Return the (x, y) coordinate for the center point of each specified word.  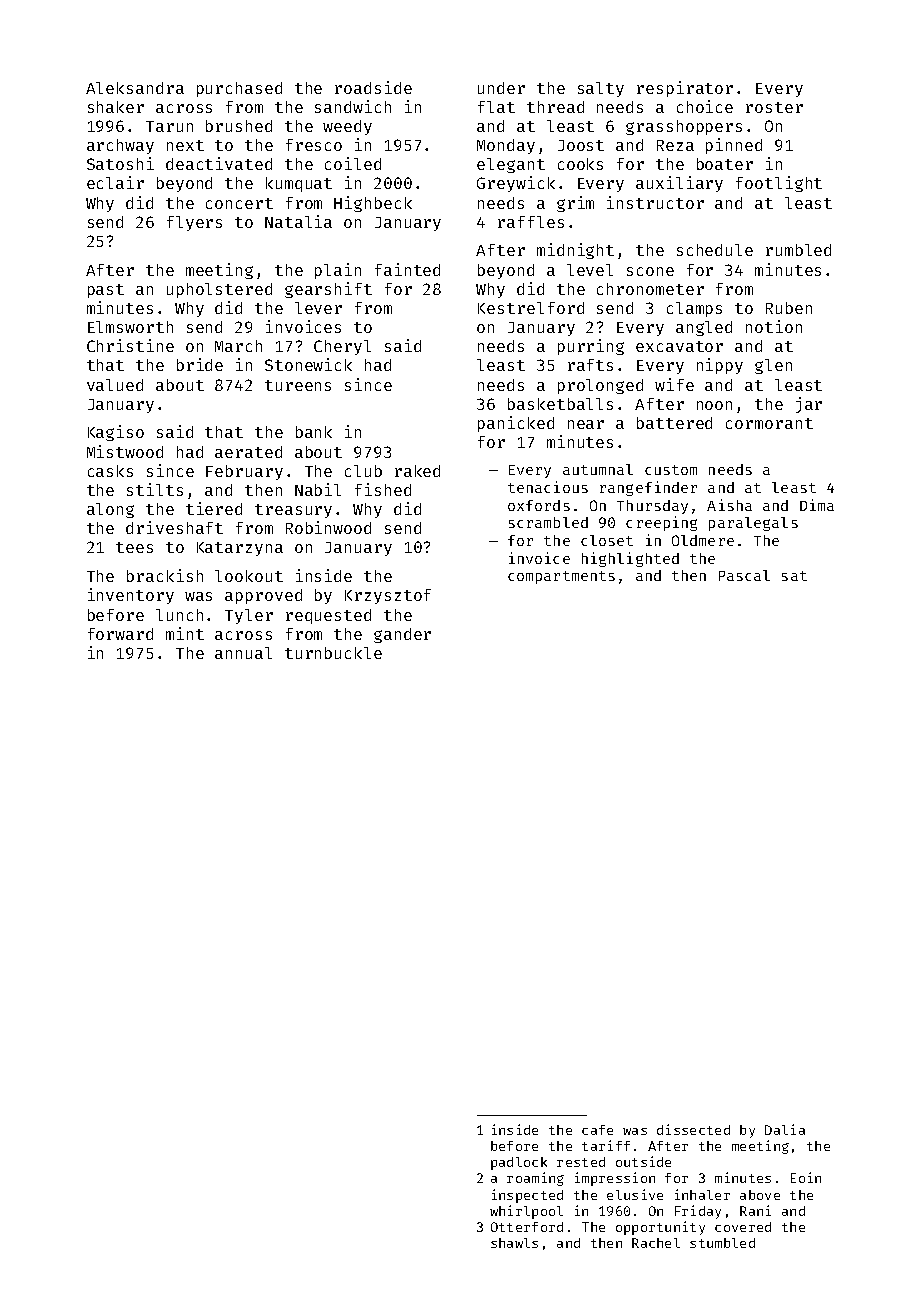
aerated (248, 452)
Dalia (785, 1129)
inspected (527, 1196)
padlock (519, 1163)
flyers (194, 223)
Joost (581, 145)
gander (402, 635)
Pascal (744, 575)
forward (120, 634)
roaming (535, 1179)
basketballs (560, 404)
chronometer (650, 289)
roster (774, 107)
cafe (597, 1130)
